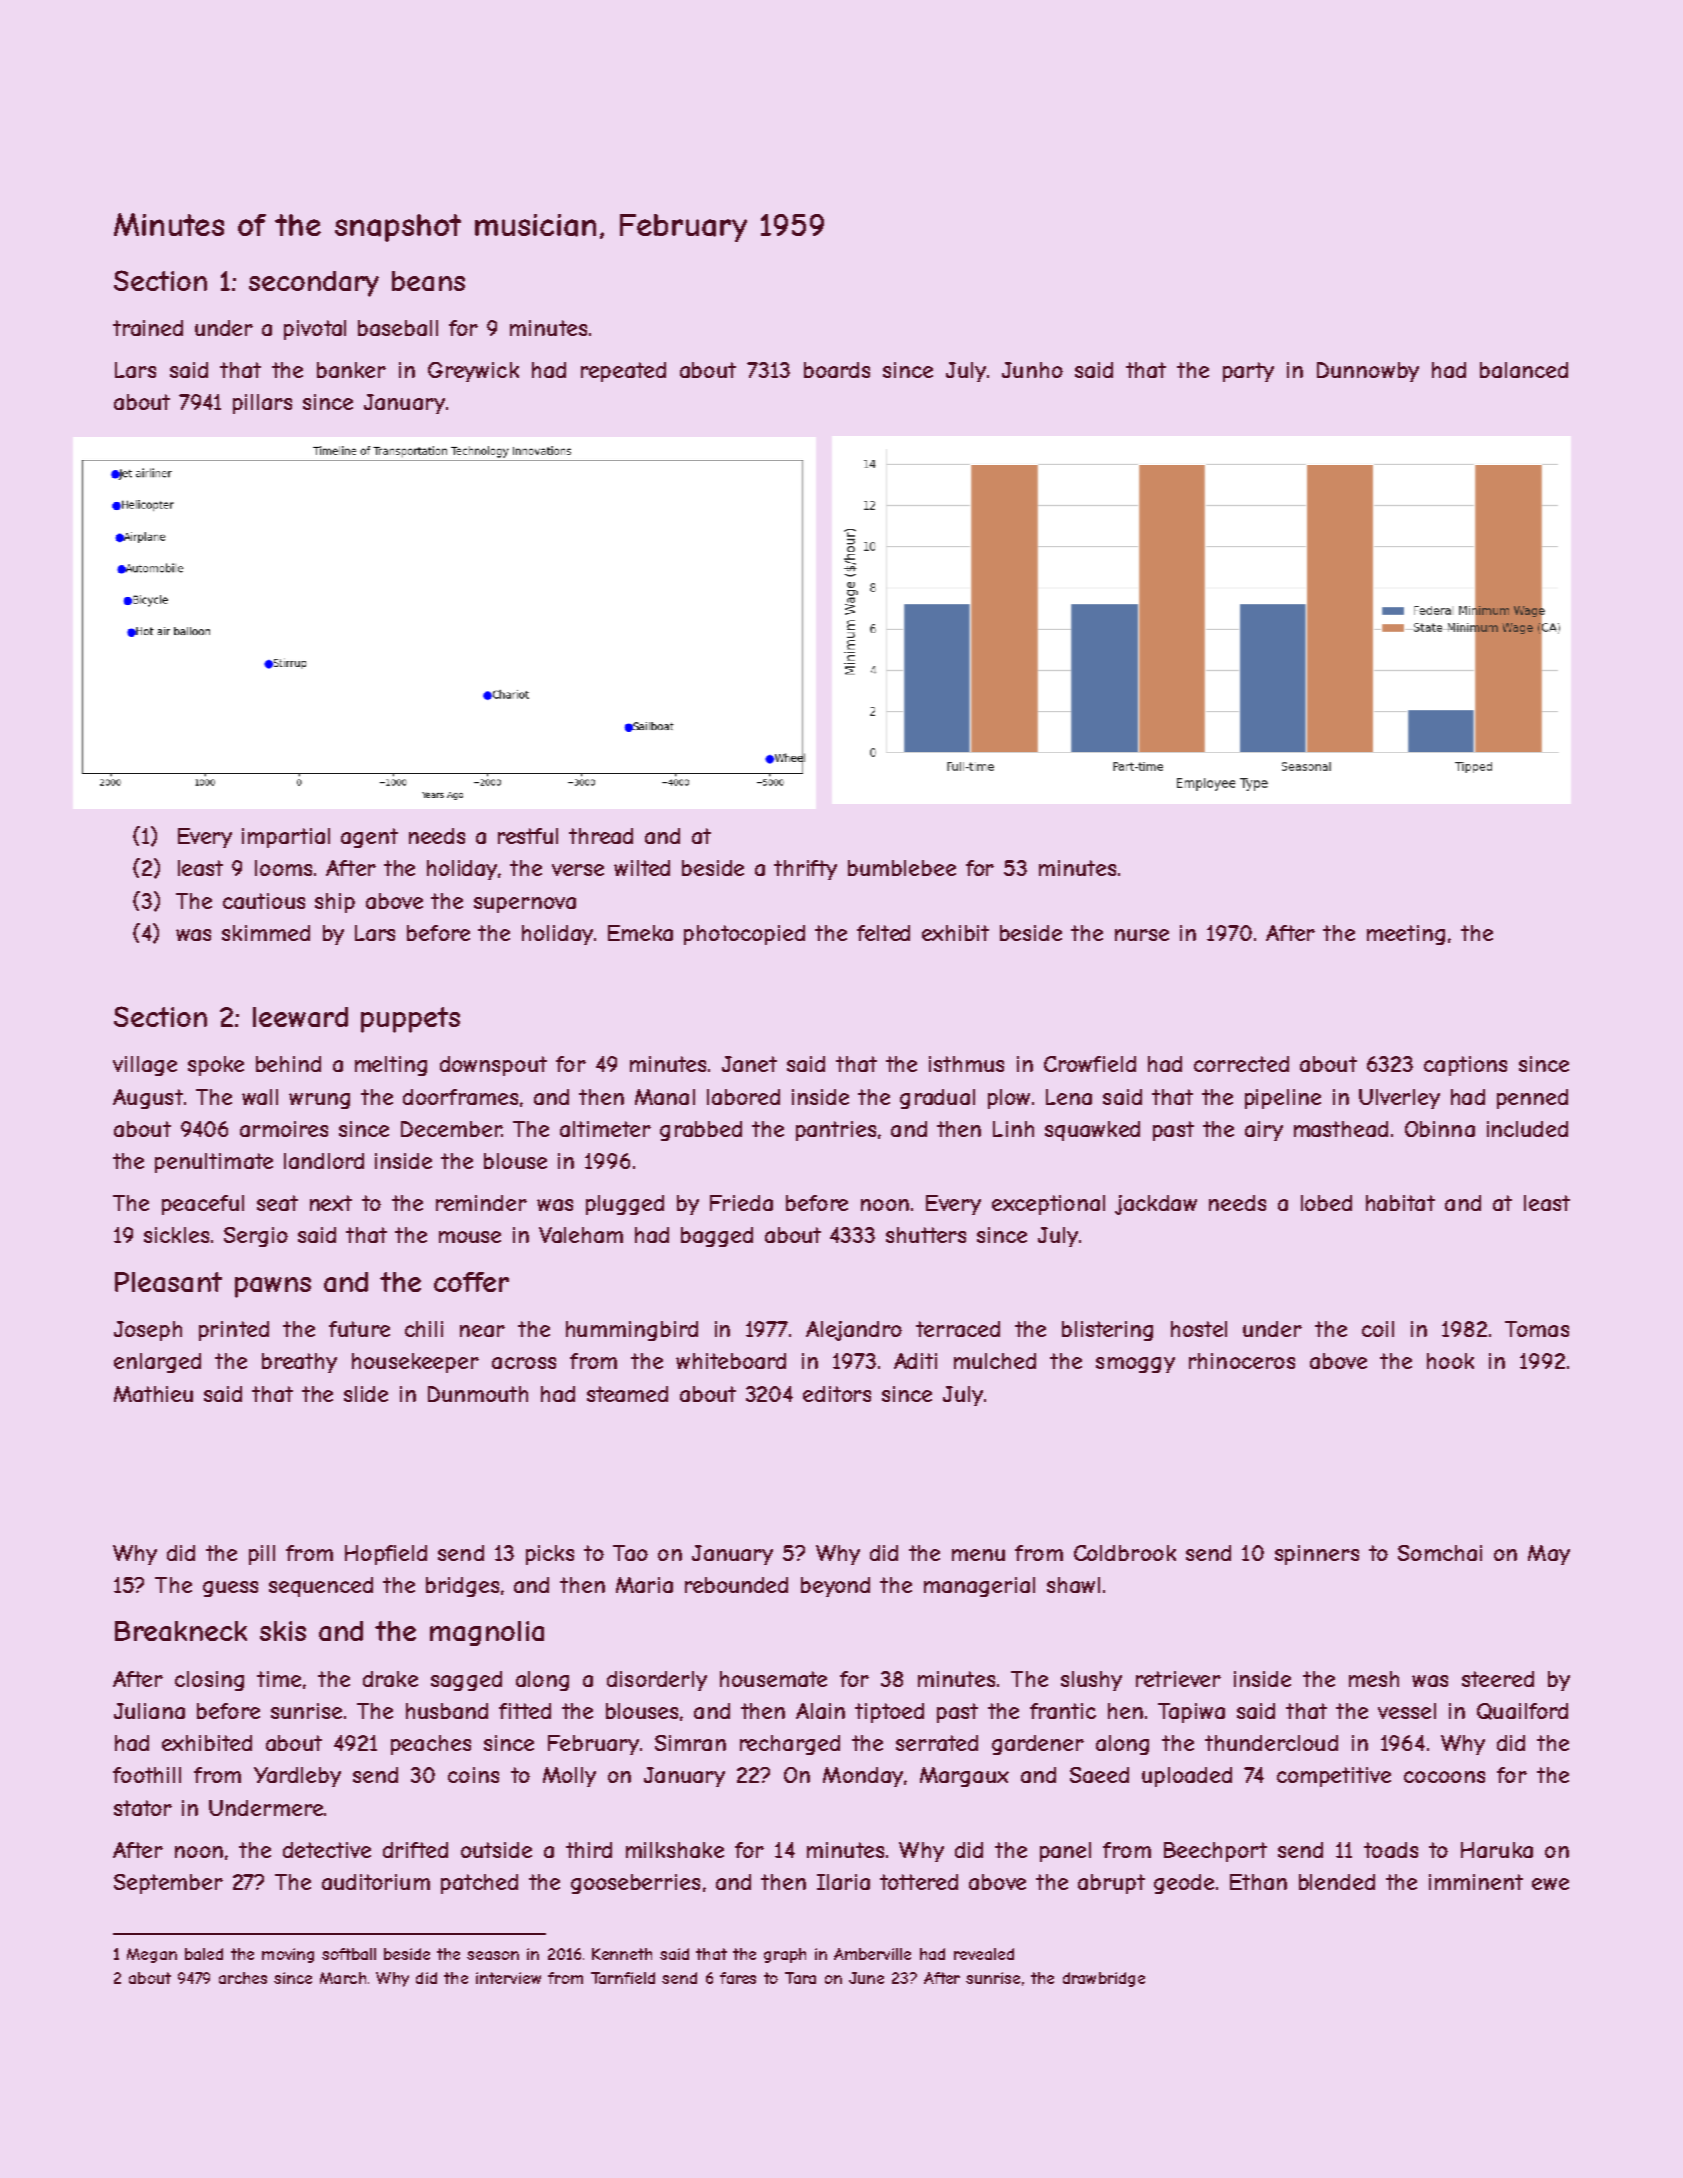 This page has height=2178, width=1683. Describe the element at coordinates (790, 1745) in the page. I see `recharged` at that location.
